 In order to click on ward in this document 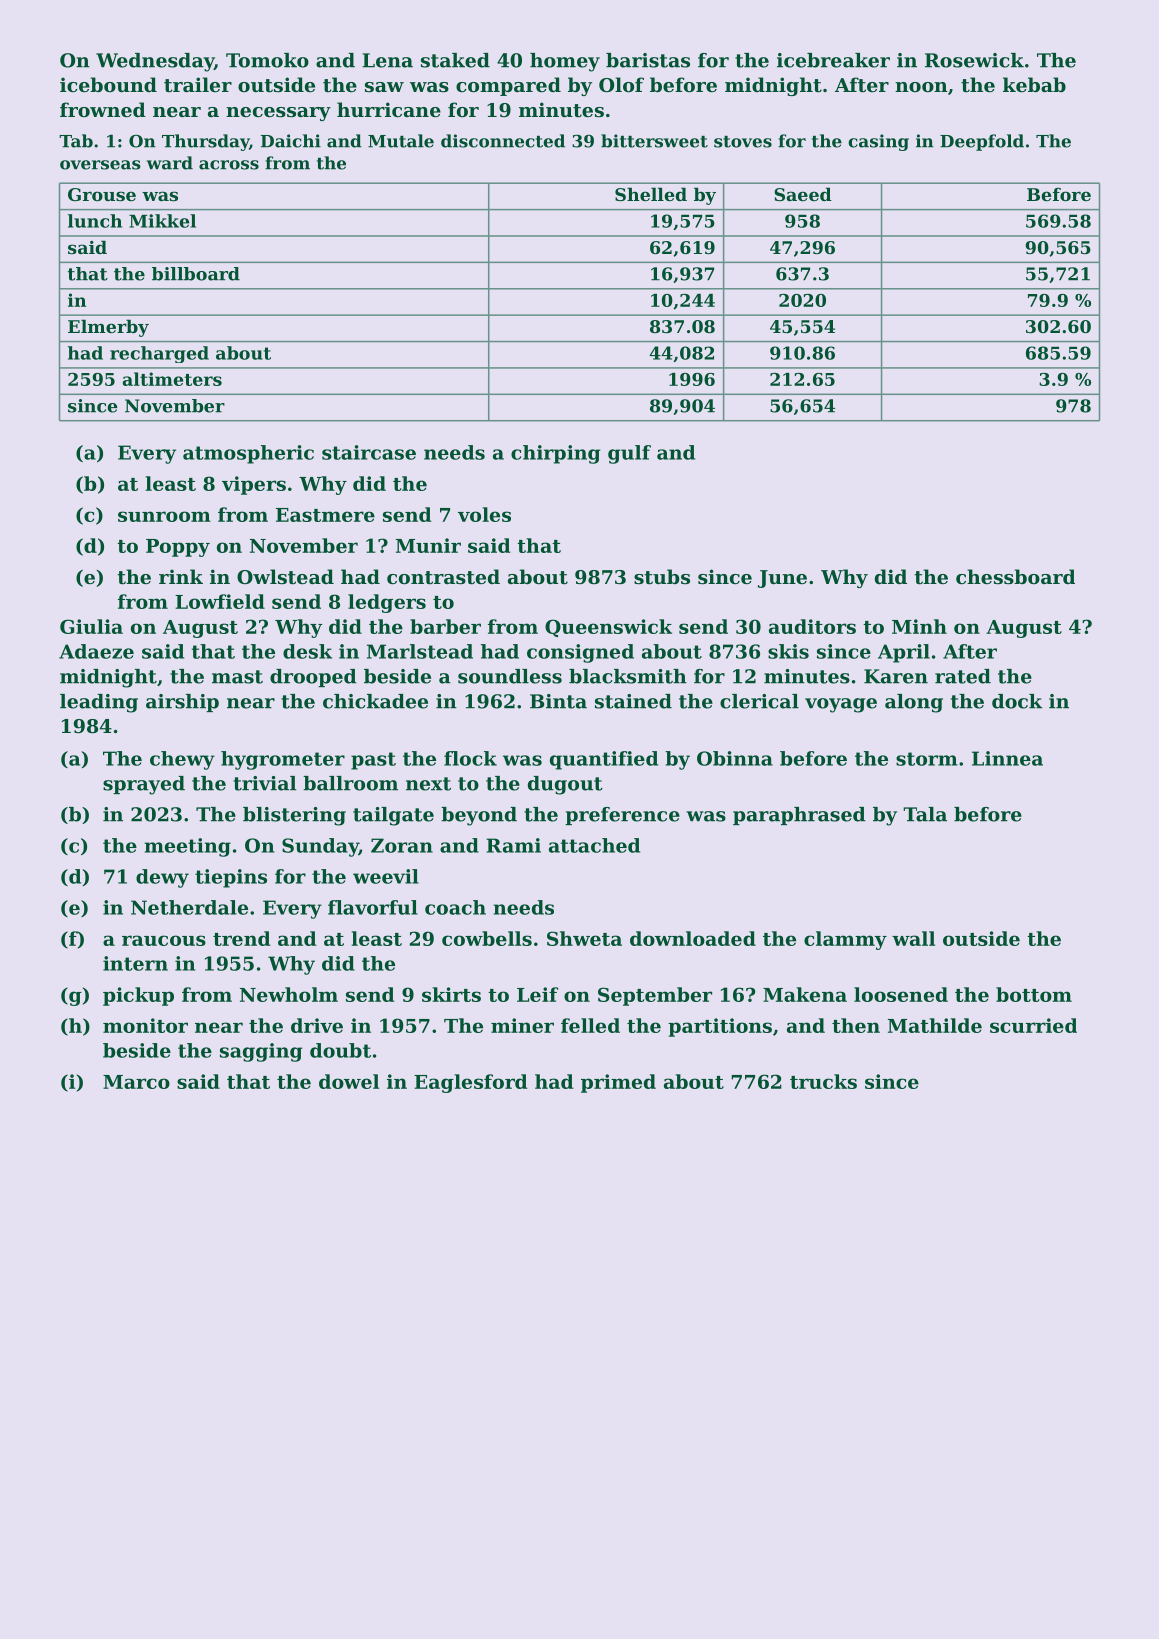, I will do `click(170, 163)`.
